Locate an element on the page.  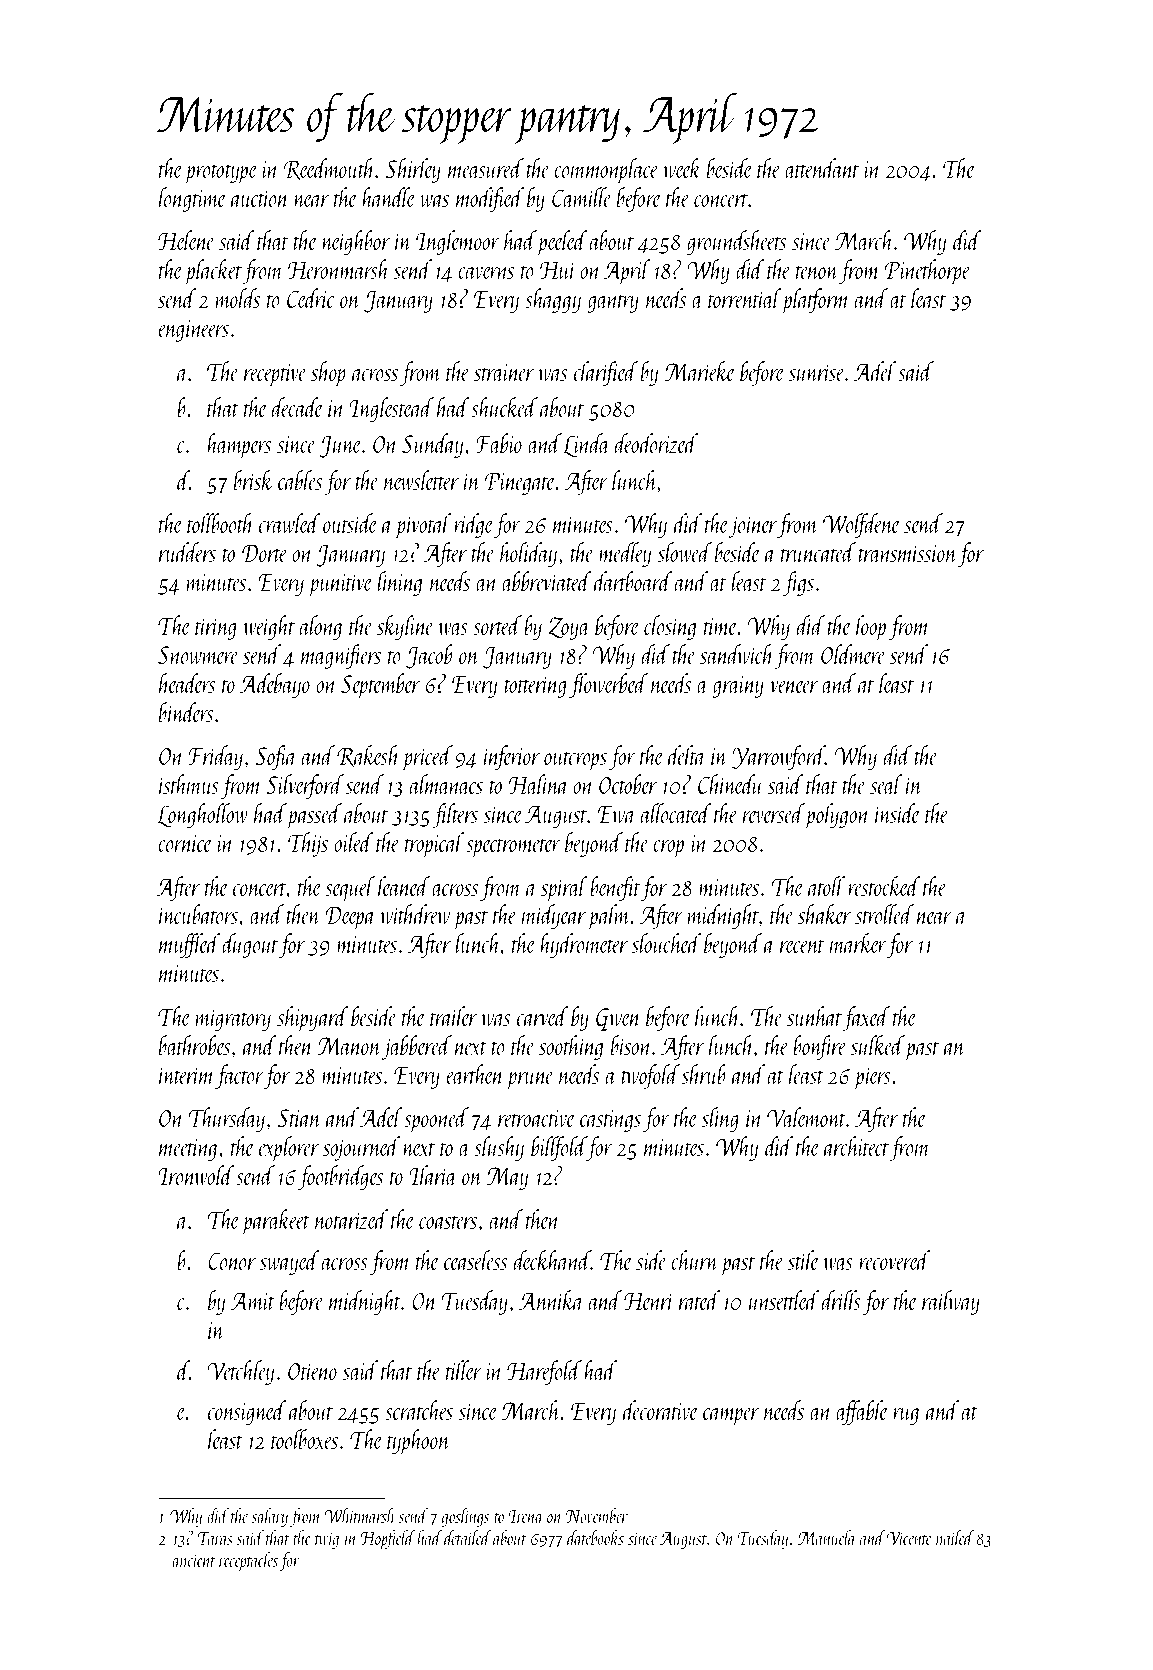
placket is located at coordinates (213, 272).
